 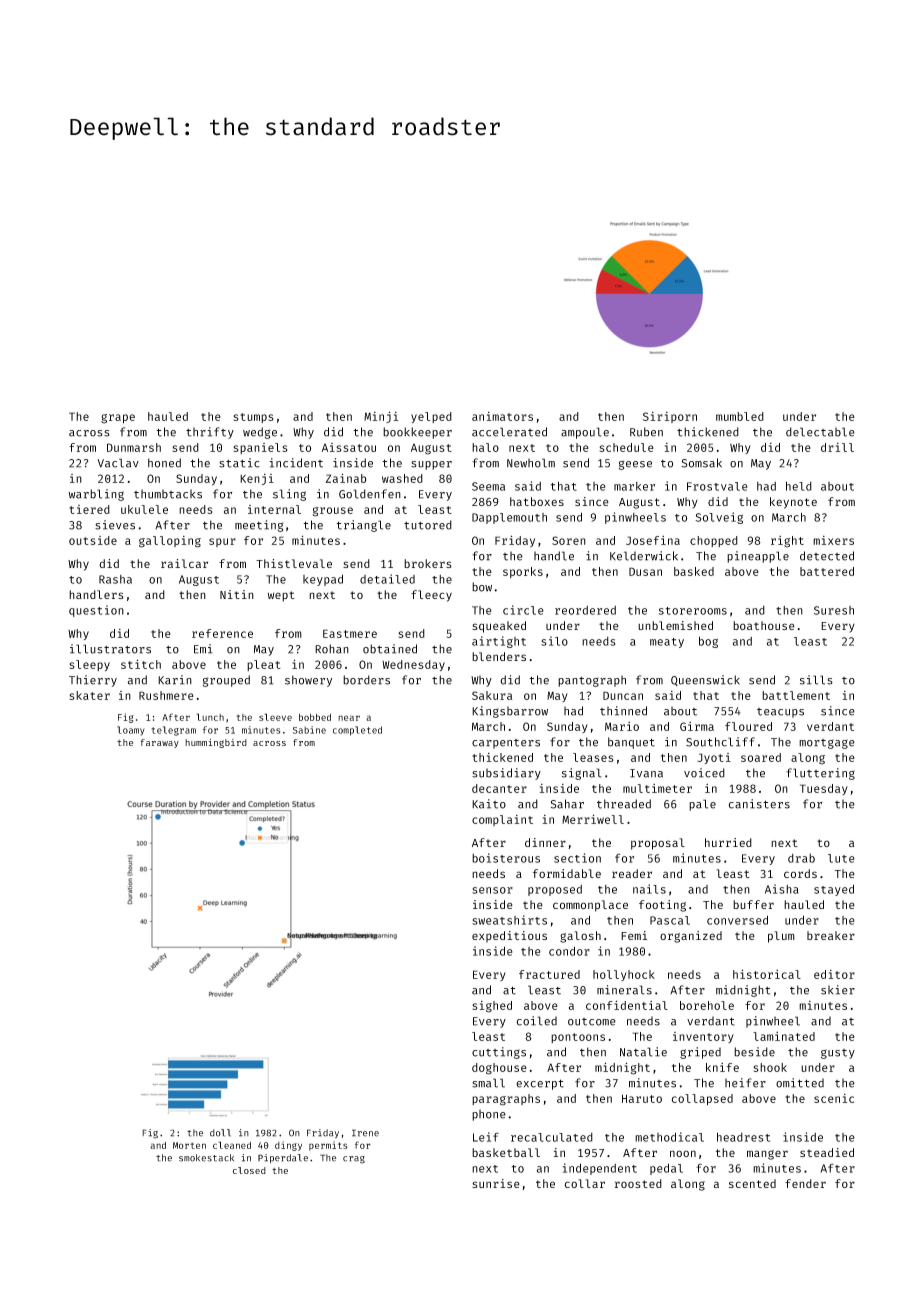 What do you see at coordinates (496, 1183) in the screenshot?
I see `sunrise` at bounding box center [496, 1183].
